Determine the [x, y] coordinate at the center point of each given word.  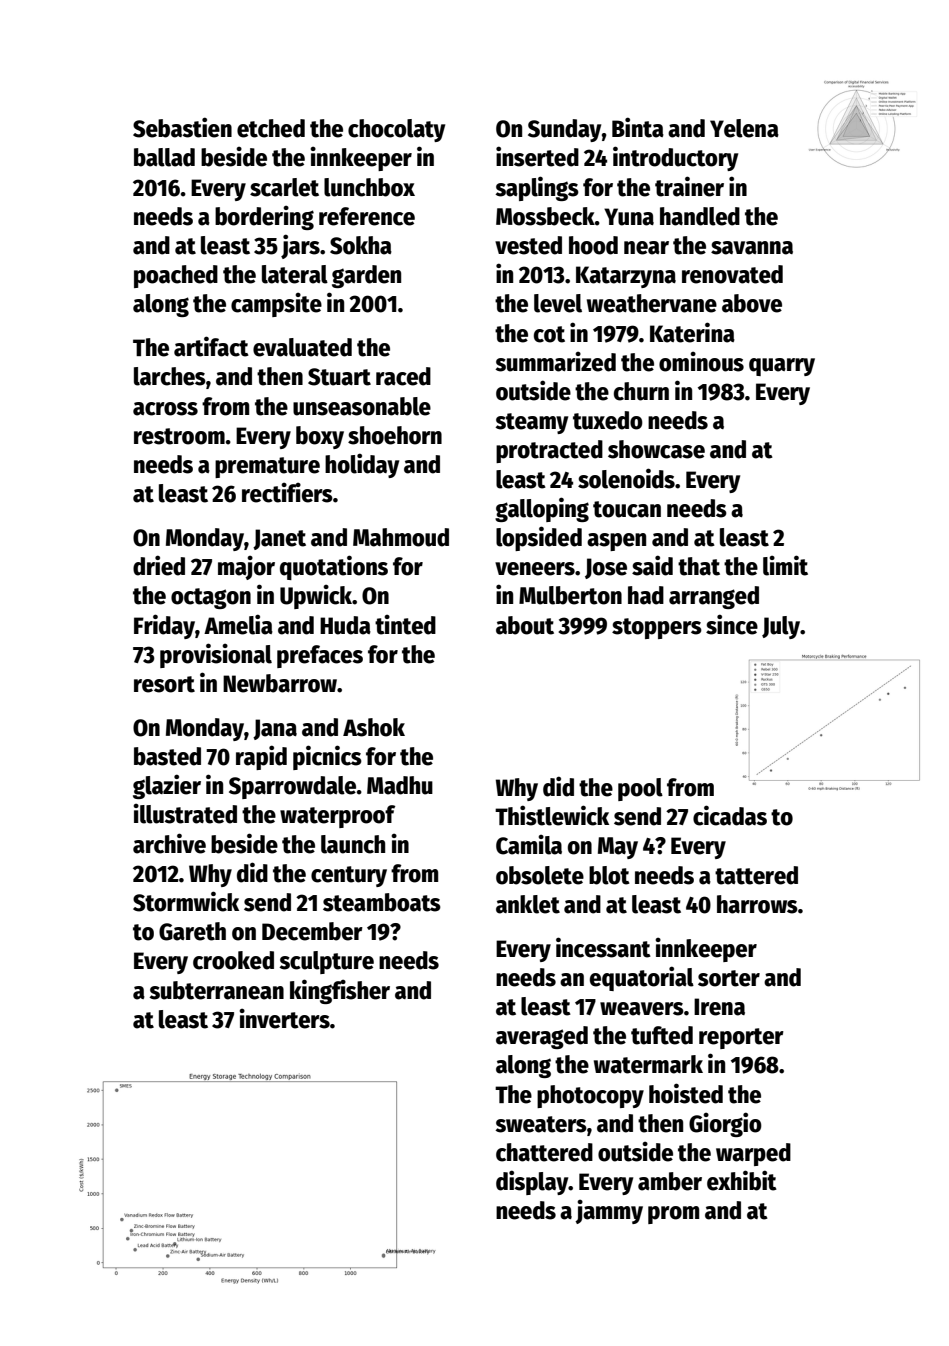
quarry [782, 367]
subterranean [216, 990]
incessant [603, 947]
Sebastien [182, 127]
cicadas [730, 815]
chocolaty [396, 130]
